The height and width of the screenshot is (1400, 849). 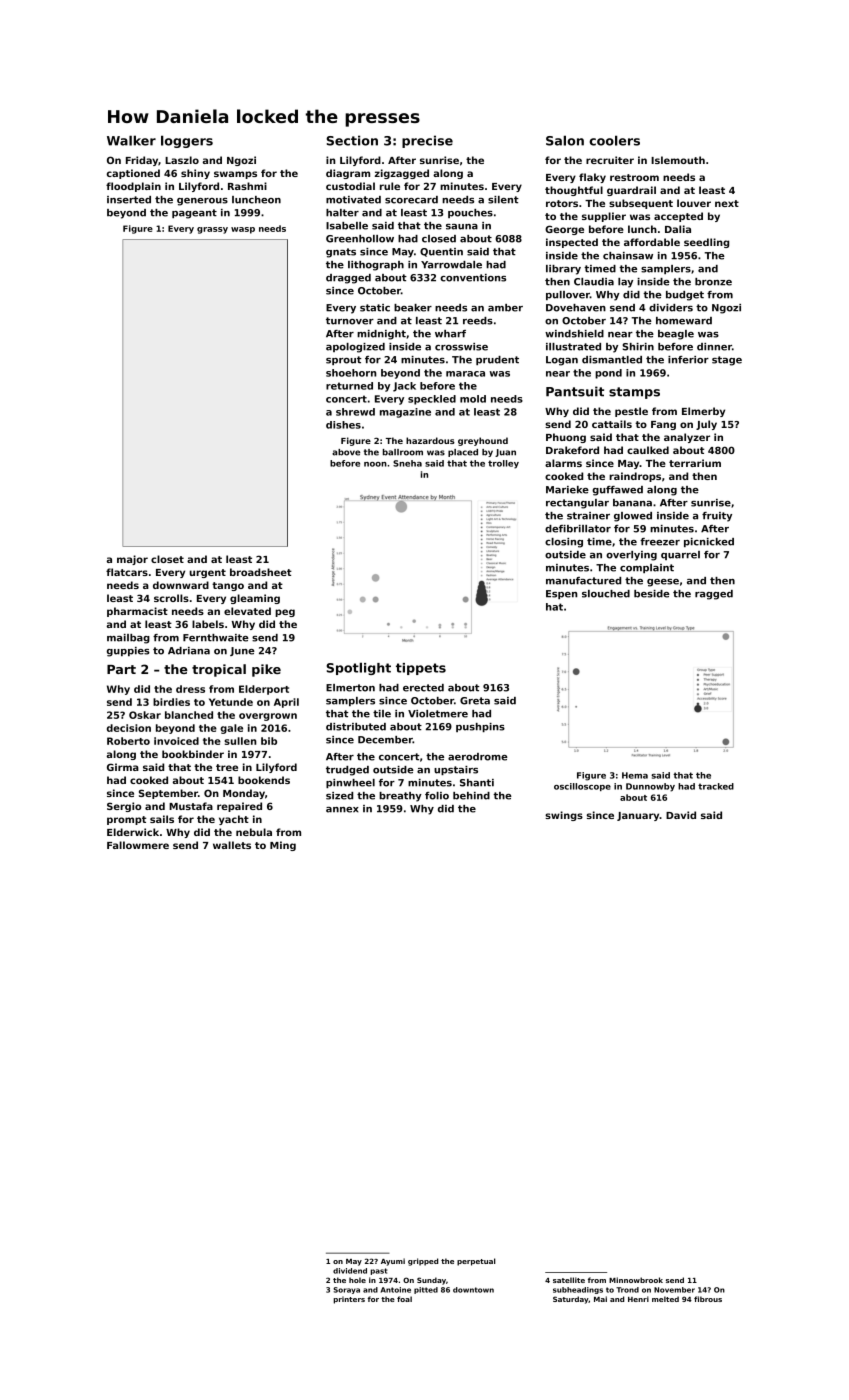 What do you see at coordinates (129, 200) in the screenshot?
I see `inserted` at bounding box center [129, 200].
